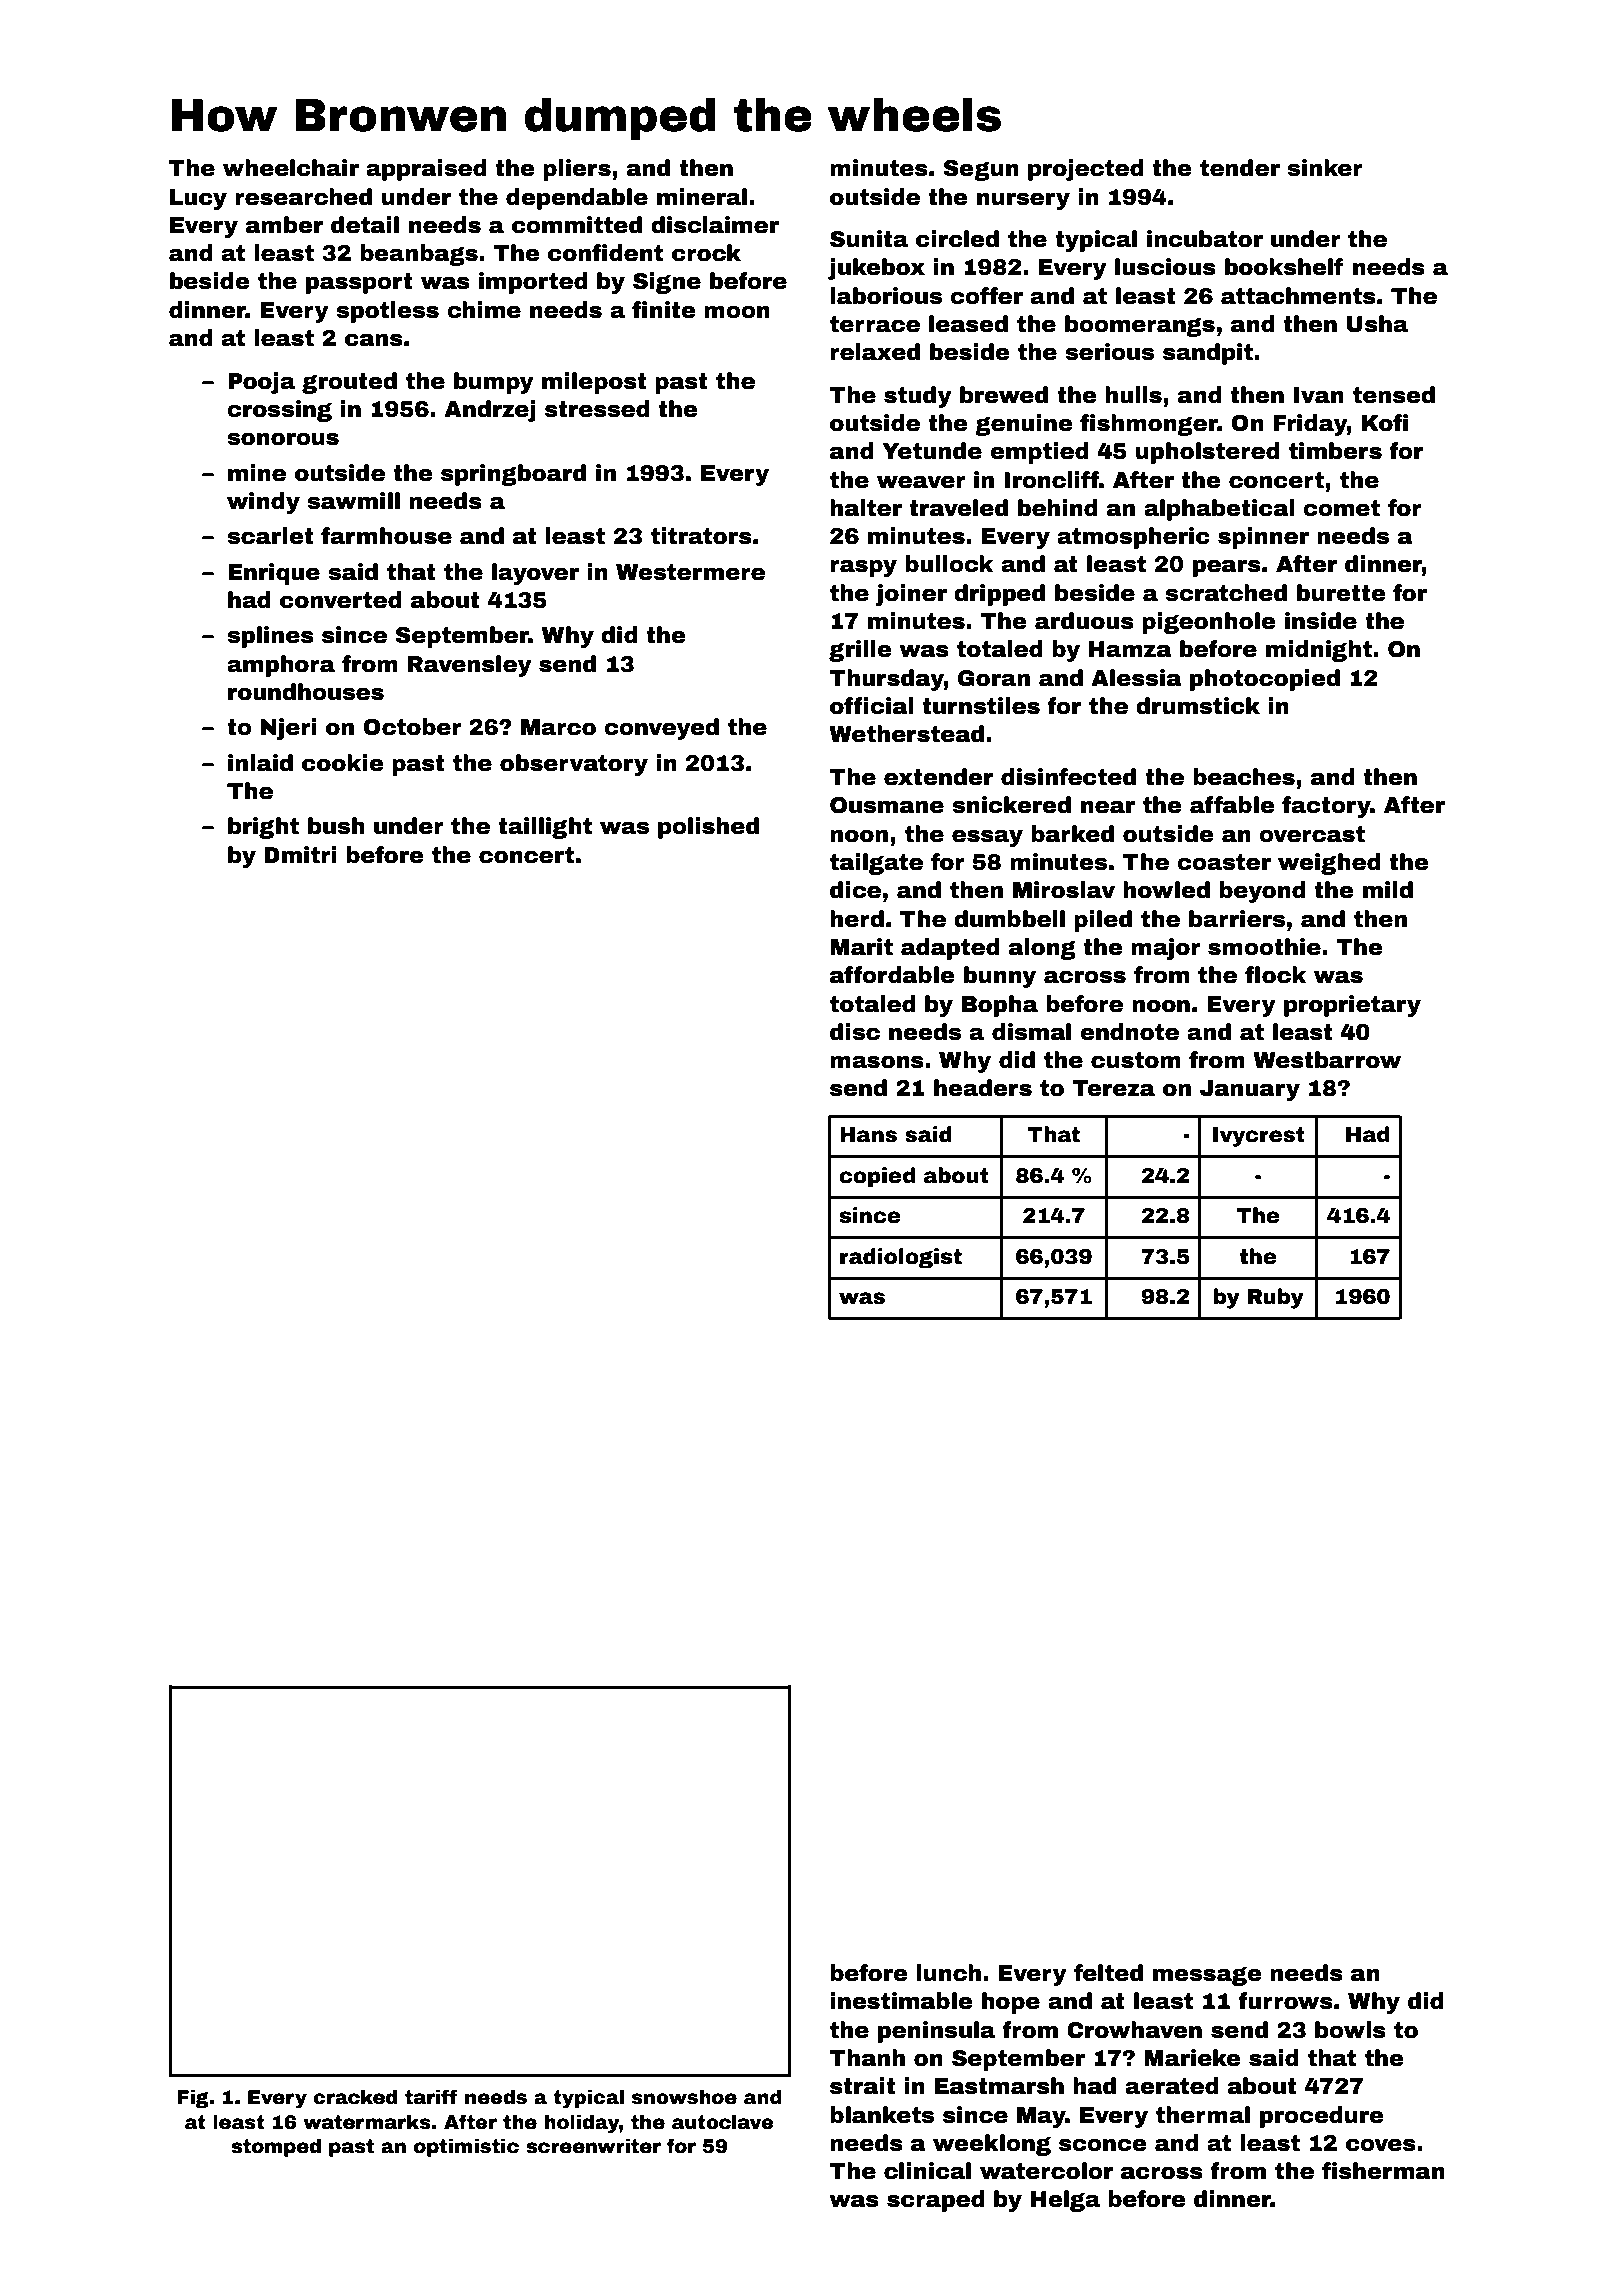 The width and height of the page is (1620, 2292). Describe the element at coordinates (684, 2097) in the page. I see `snowshoe` at that location.
